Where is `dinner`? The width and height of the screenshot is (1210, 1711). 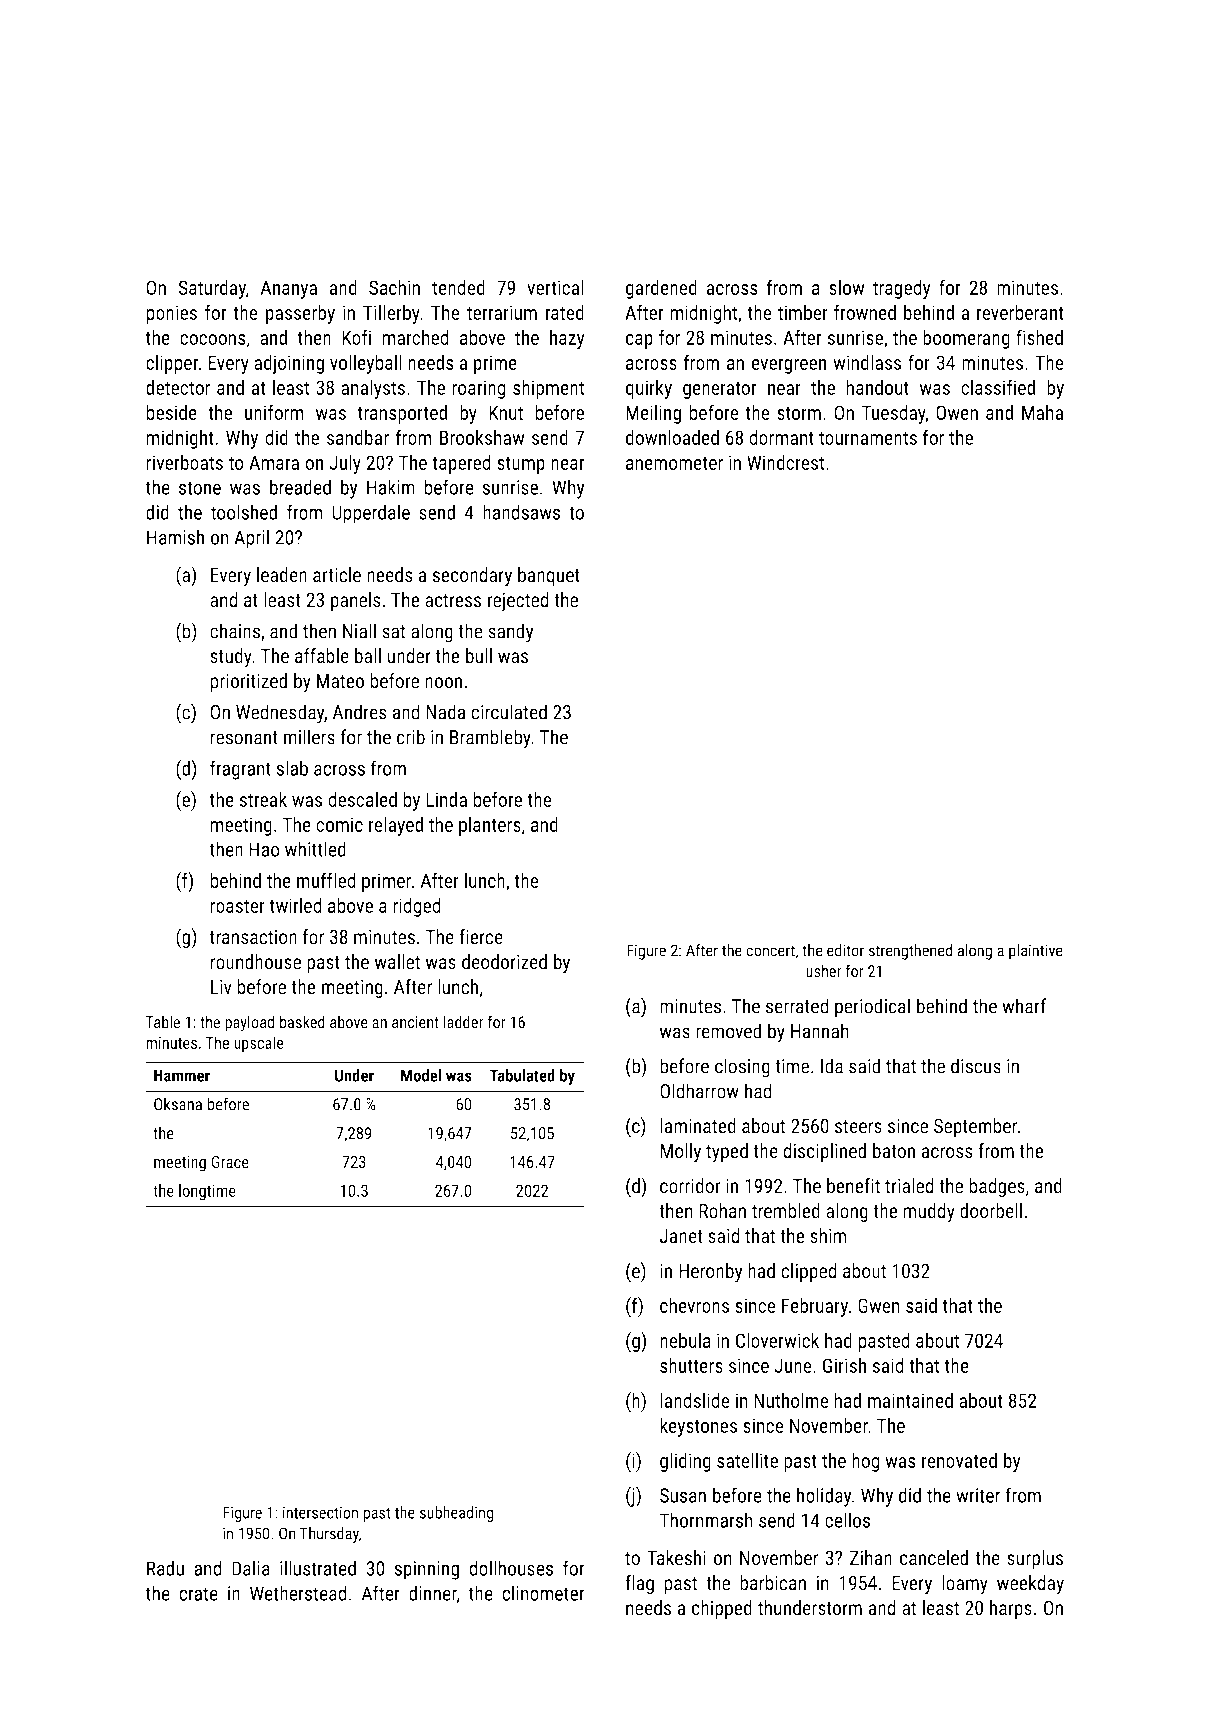 dinner is located at coordinates (433, 1594).
